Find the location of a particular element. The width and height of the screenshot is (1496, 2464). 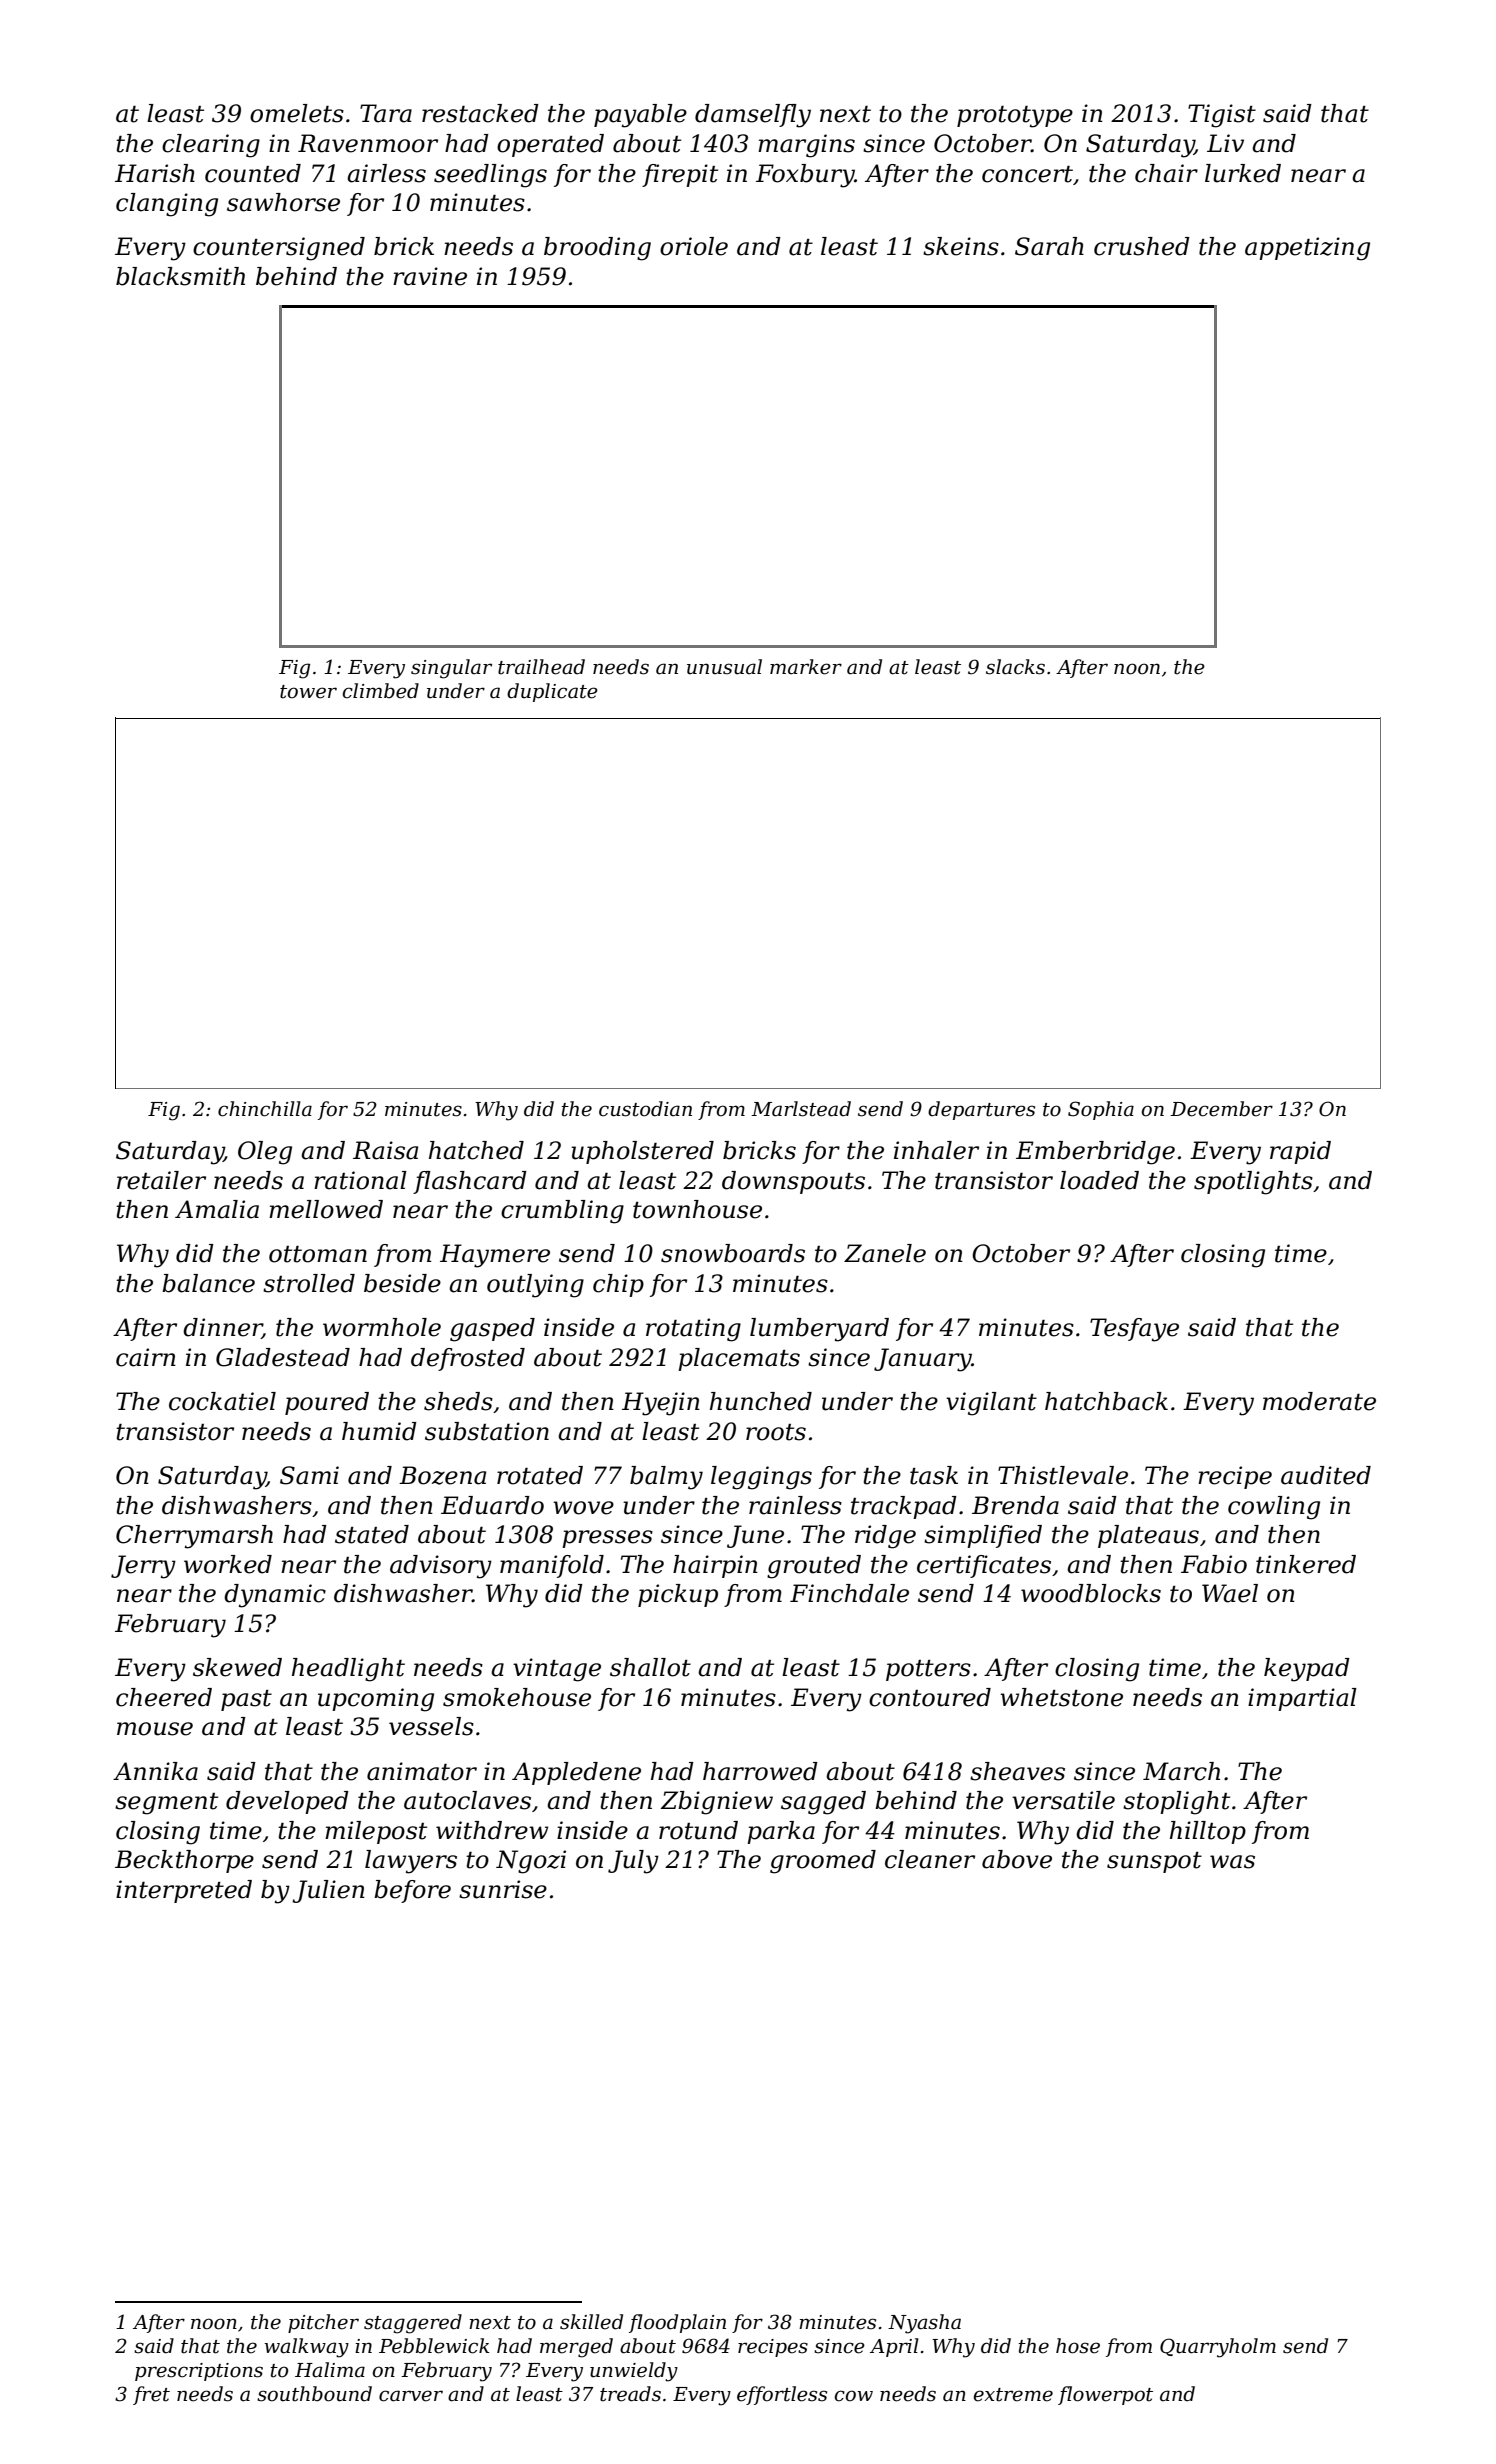

Quarryholm is located at coordinates (1218, 2348).
